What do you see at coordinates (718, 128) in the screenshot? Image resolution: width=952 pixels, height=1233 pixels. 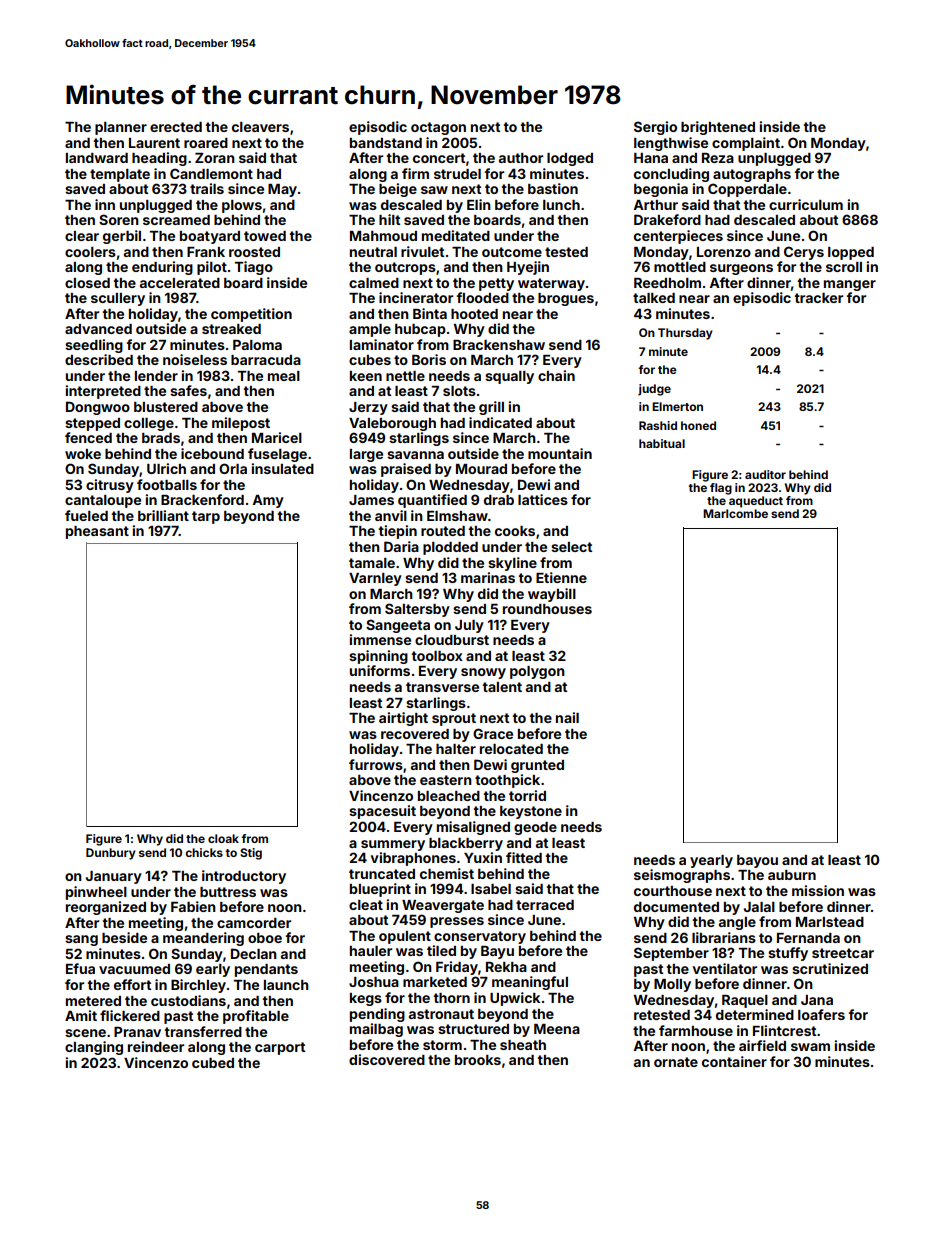 I see `brightened` at bounding box center [718, 128].
